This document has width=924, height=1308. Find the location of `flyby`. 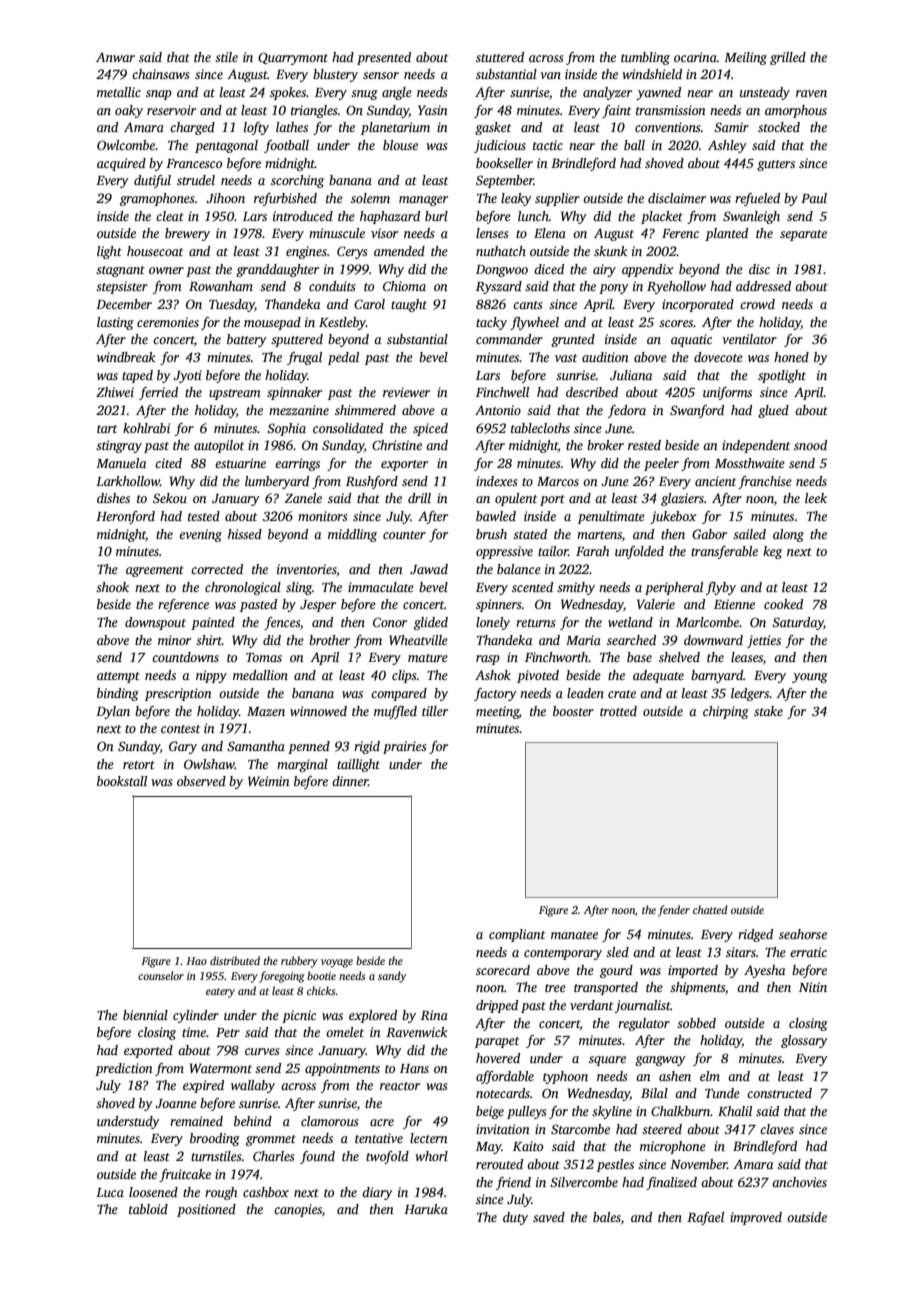

flyby is located at coordinates (721, 588).
